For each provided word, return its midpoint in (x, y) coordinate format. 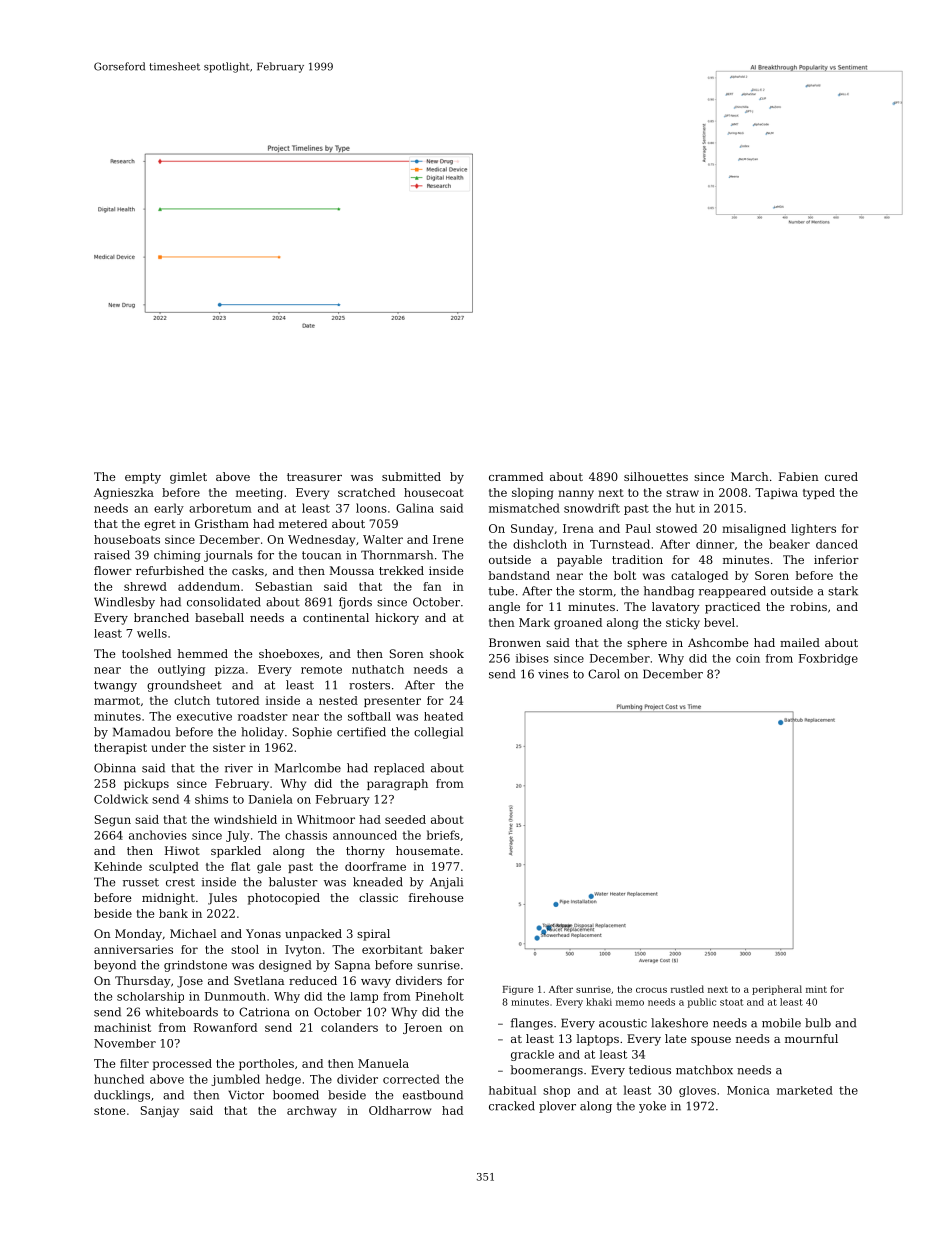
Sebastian (284, 586)
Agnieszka (124, 494)
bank (173, 913)
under (169, 747)
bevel (719, 622)
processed (182, 1064)
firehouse (436, 897)
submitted (411, 476)
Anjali (446, 883)
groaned (578, 624)
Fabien (799, 476)
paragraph (397, 785)
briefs (443, 835)
